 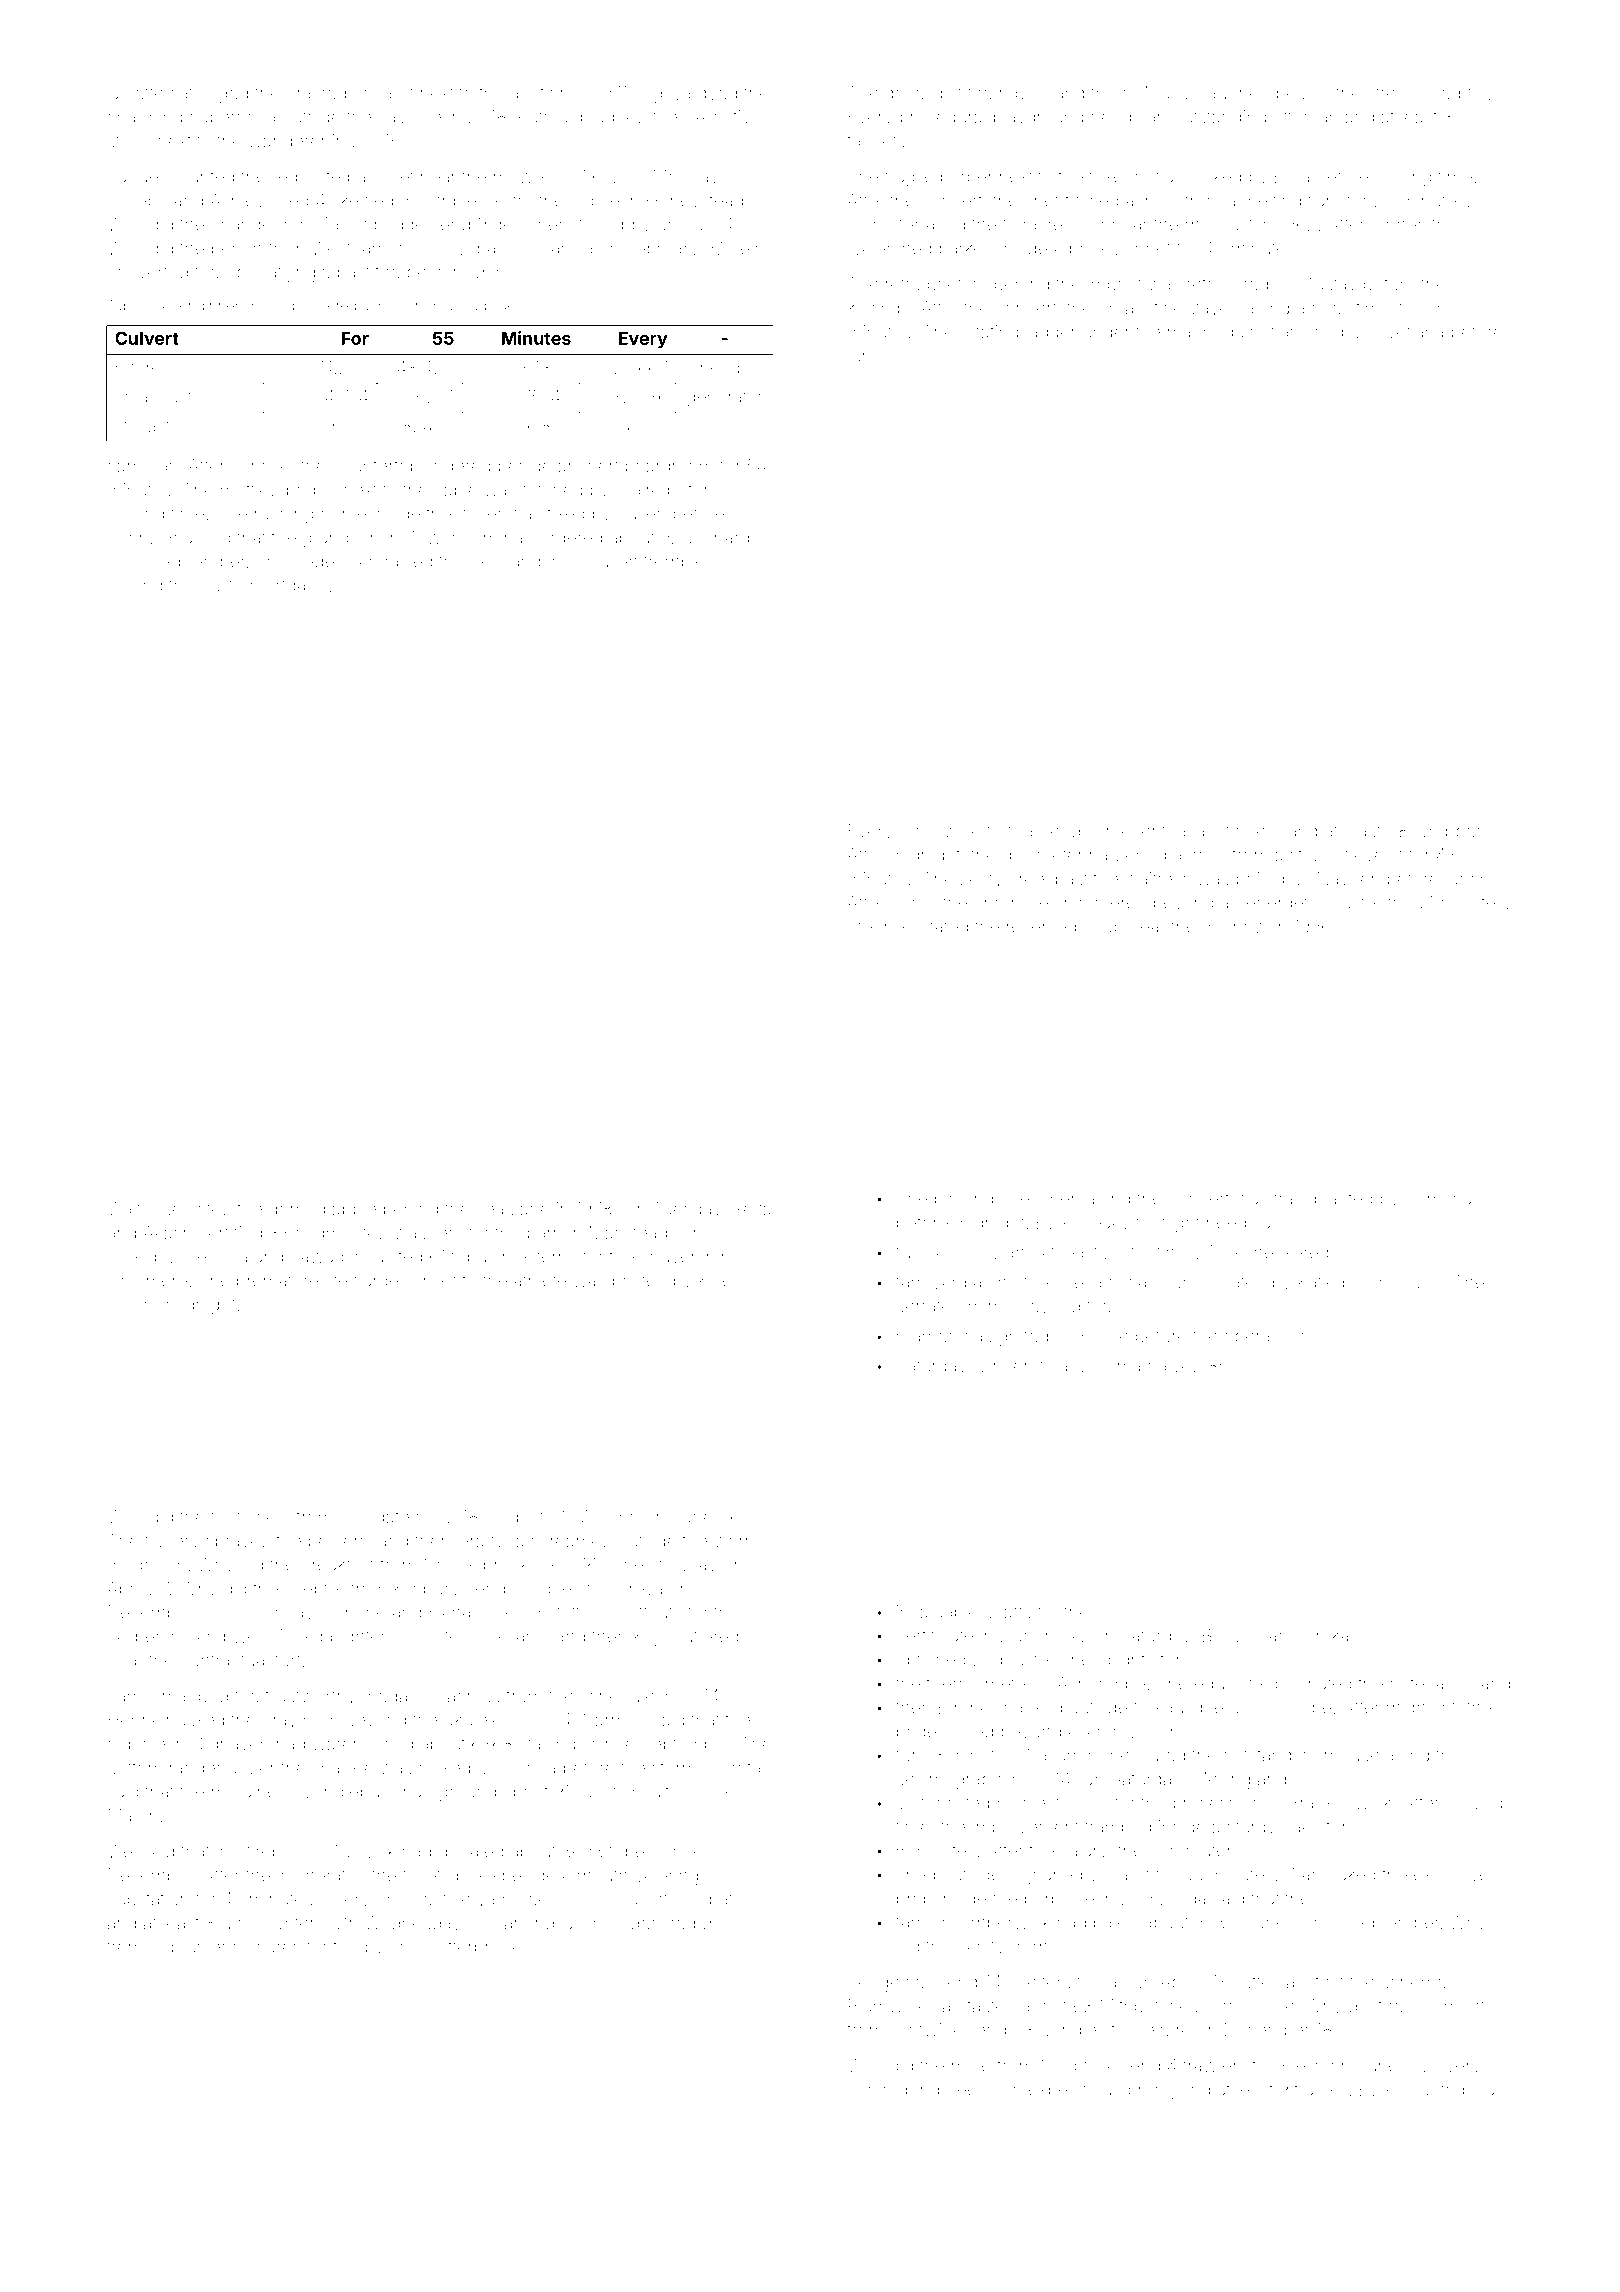 I want to click on leaky, so click(x=1109, y=1224).
